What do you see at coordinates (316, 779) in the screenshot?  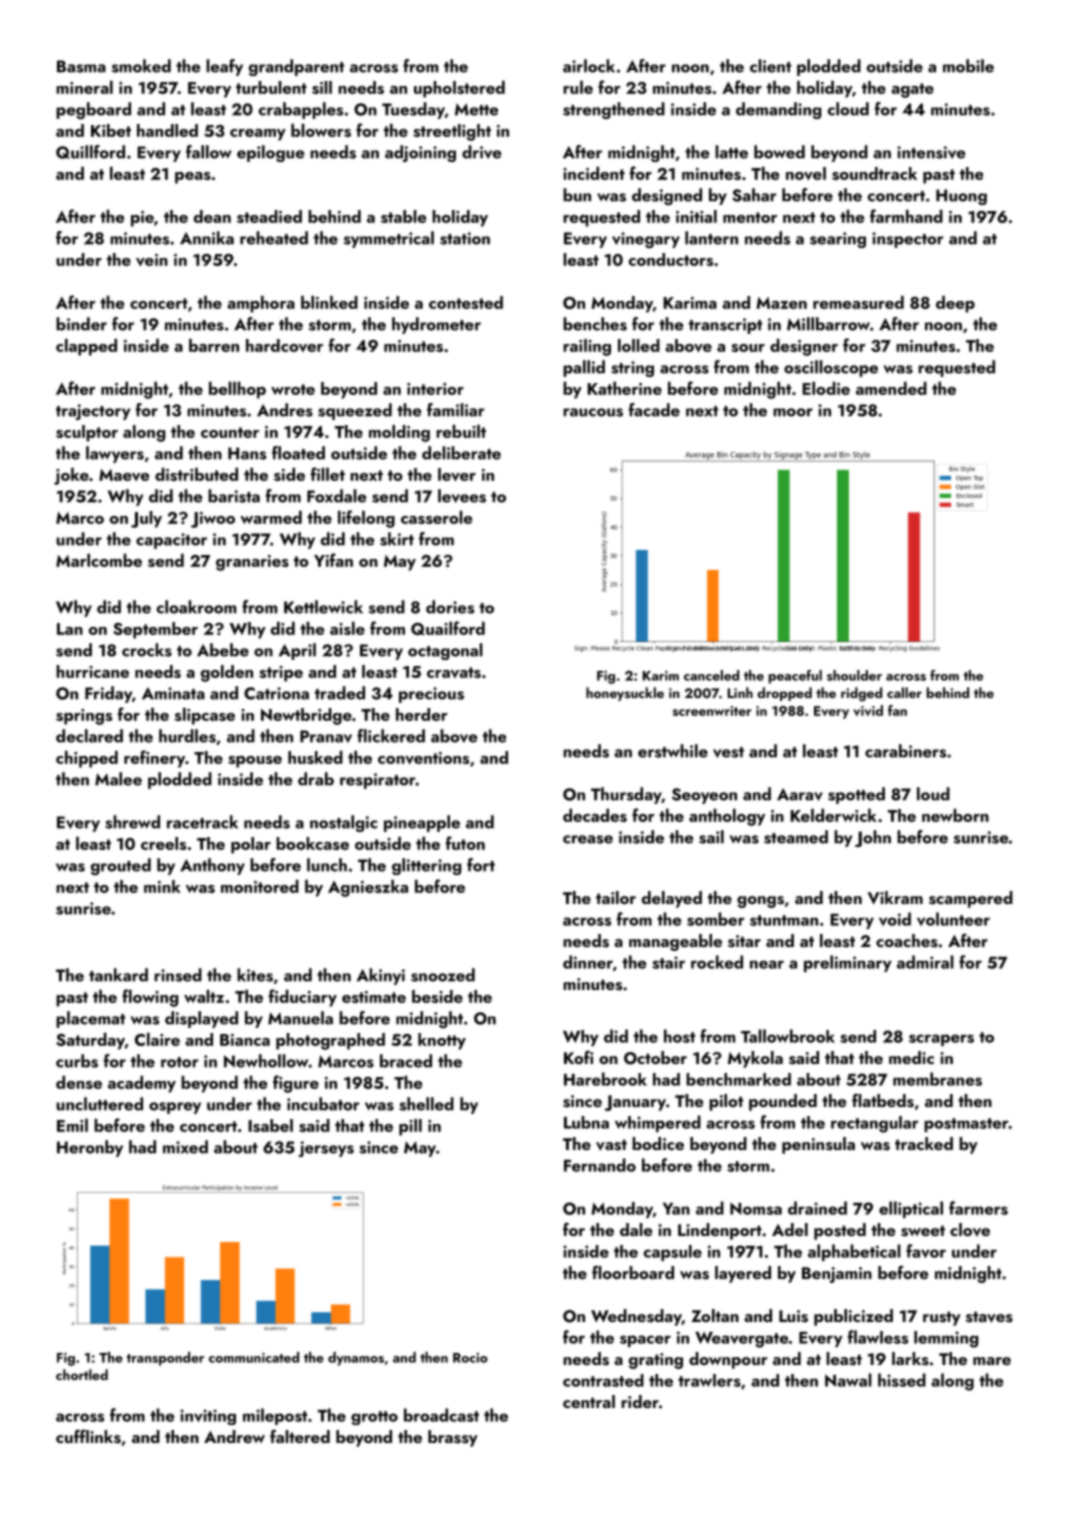 I see `drab` at bounding box center [316, 779].
